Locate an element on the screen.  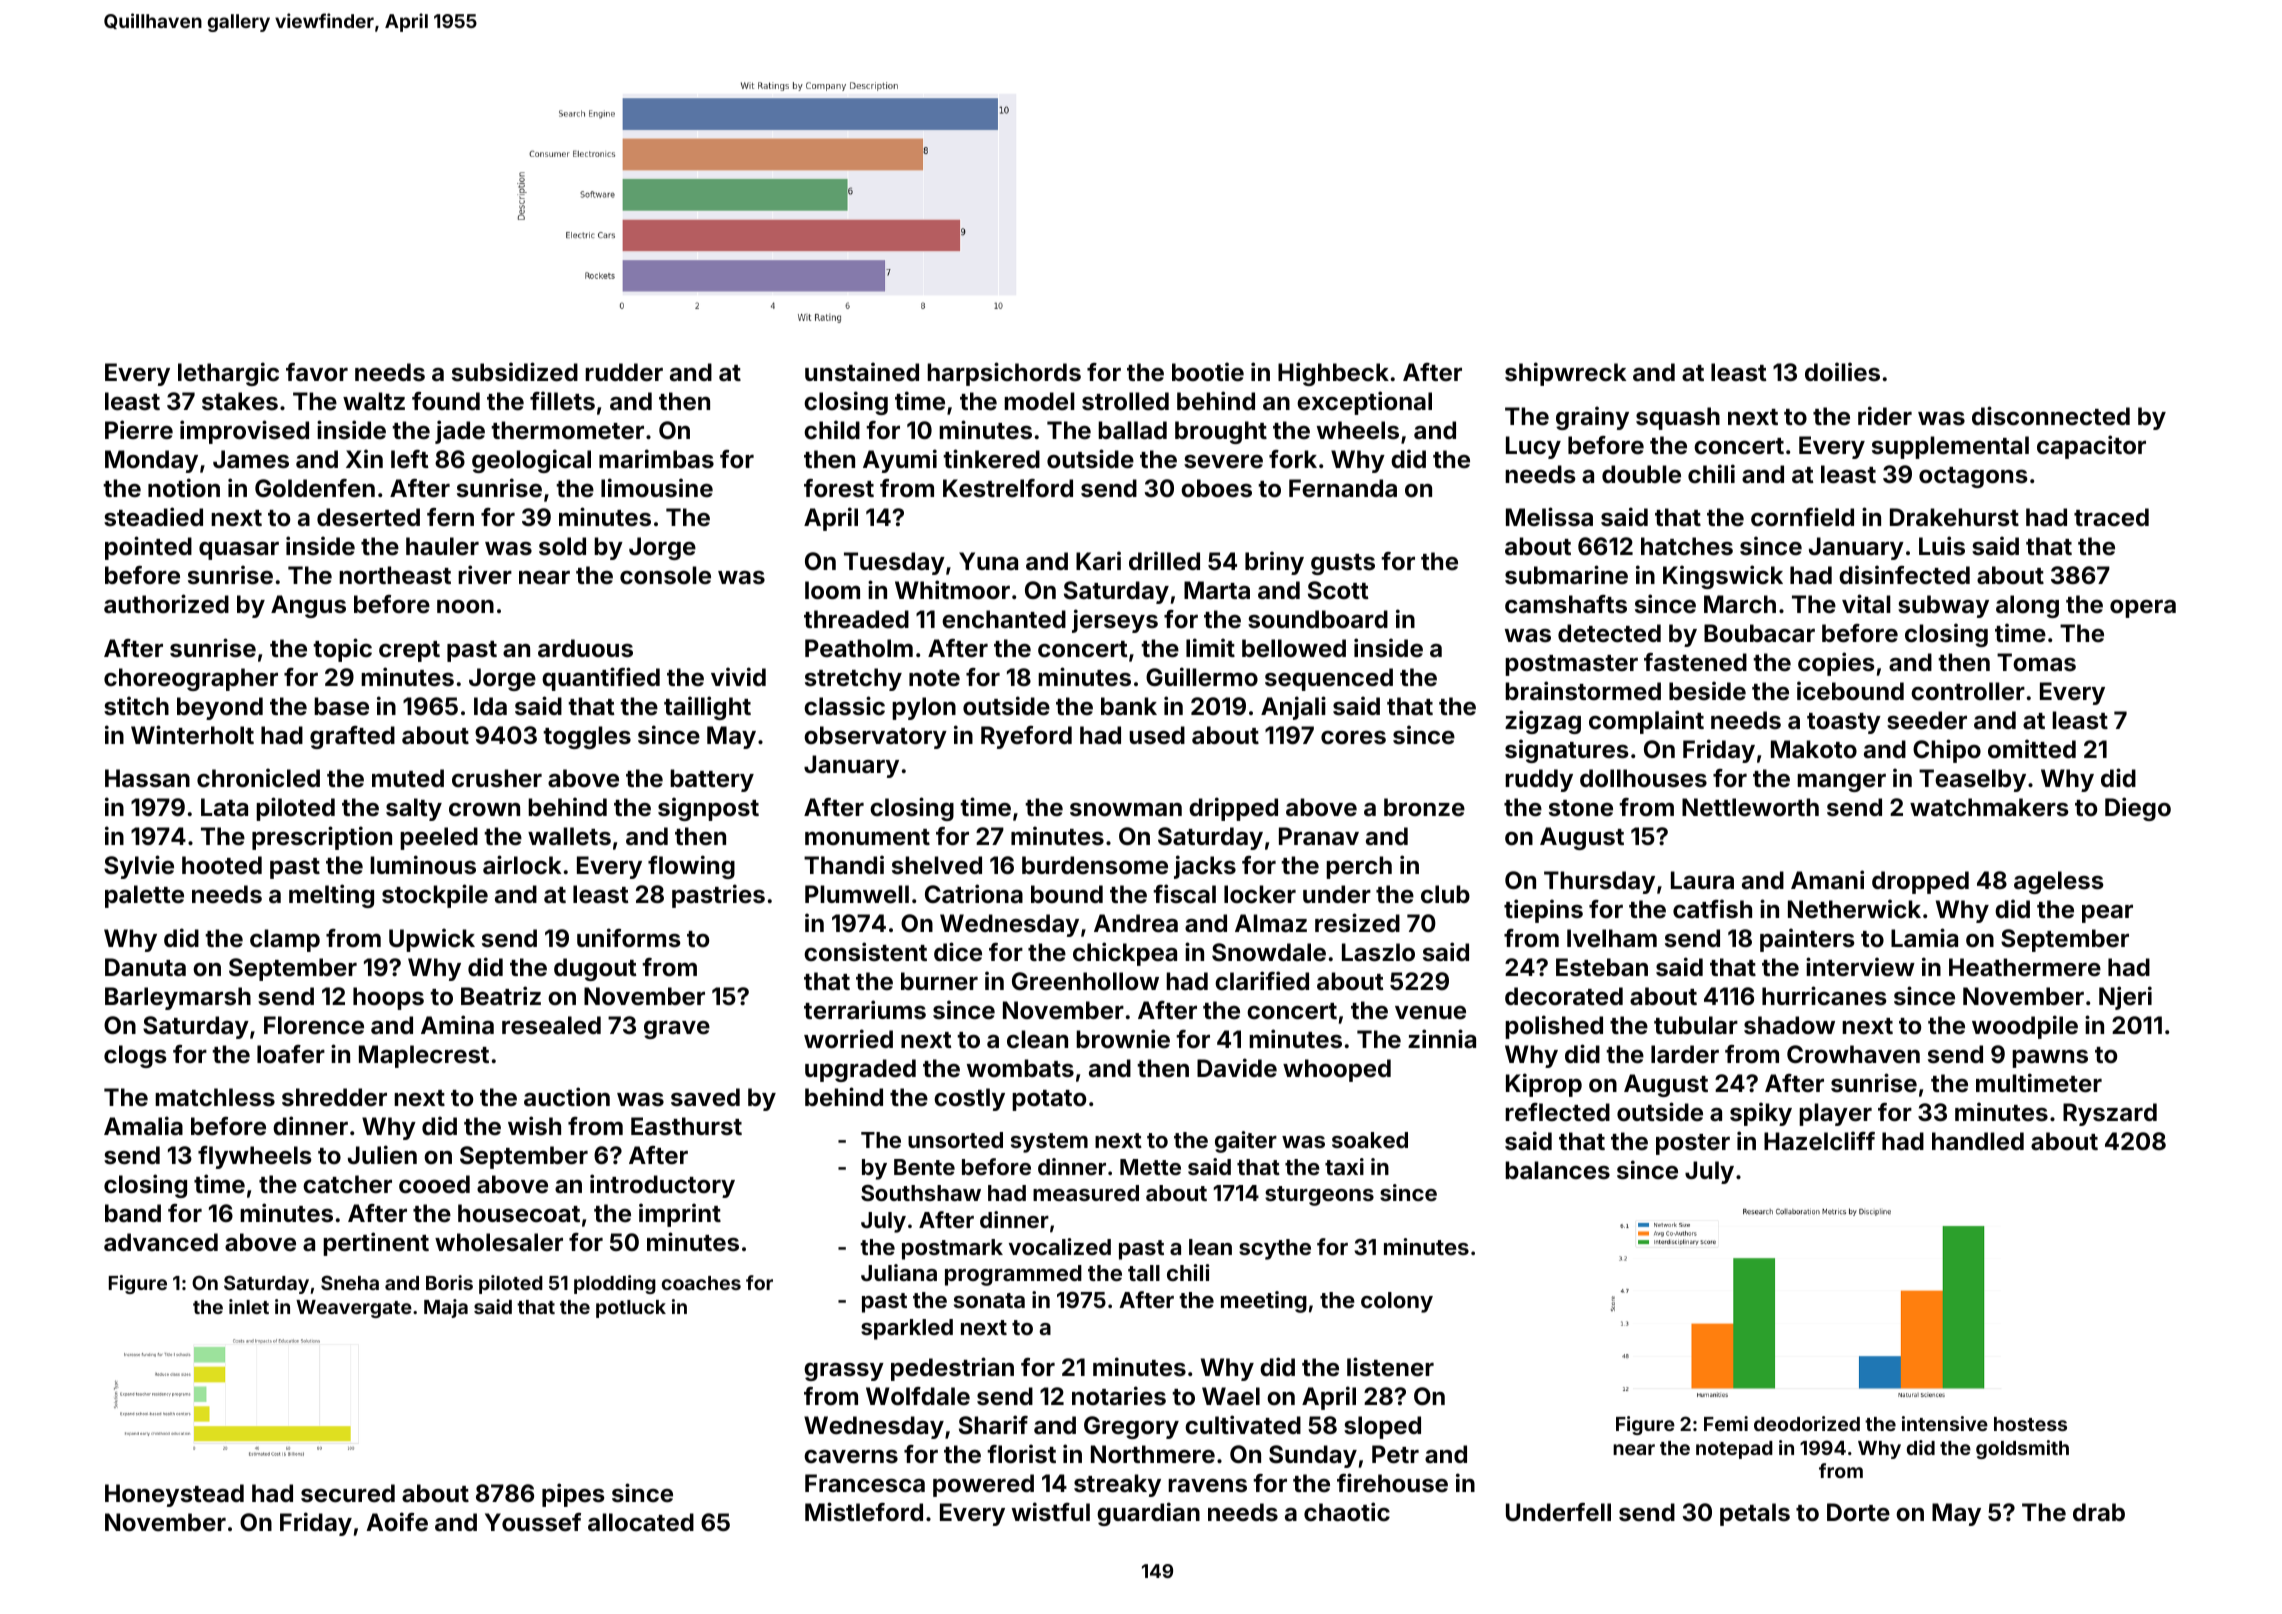
crusher is located at coordinates (497, 778).
